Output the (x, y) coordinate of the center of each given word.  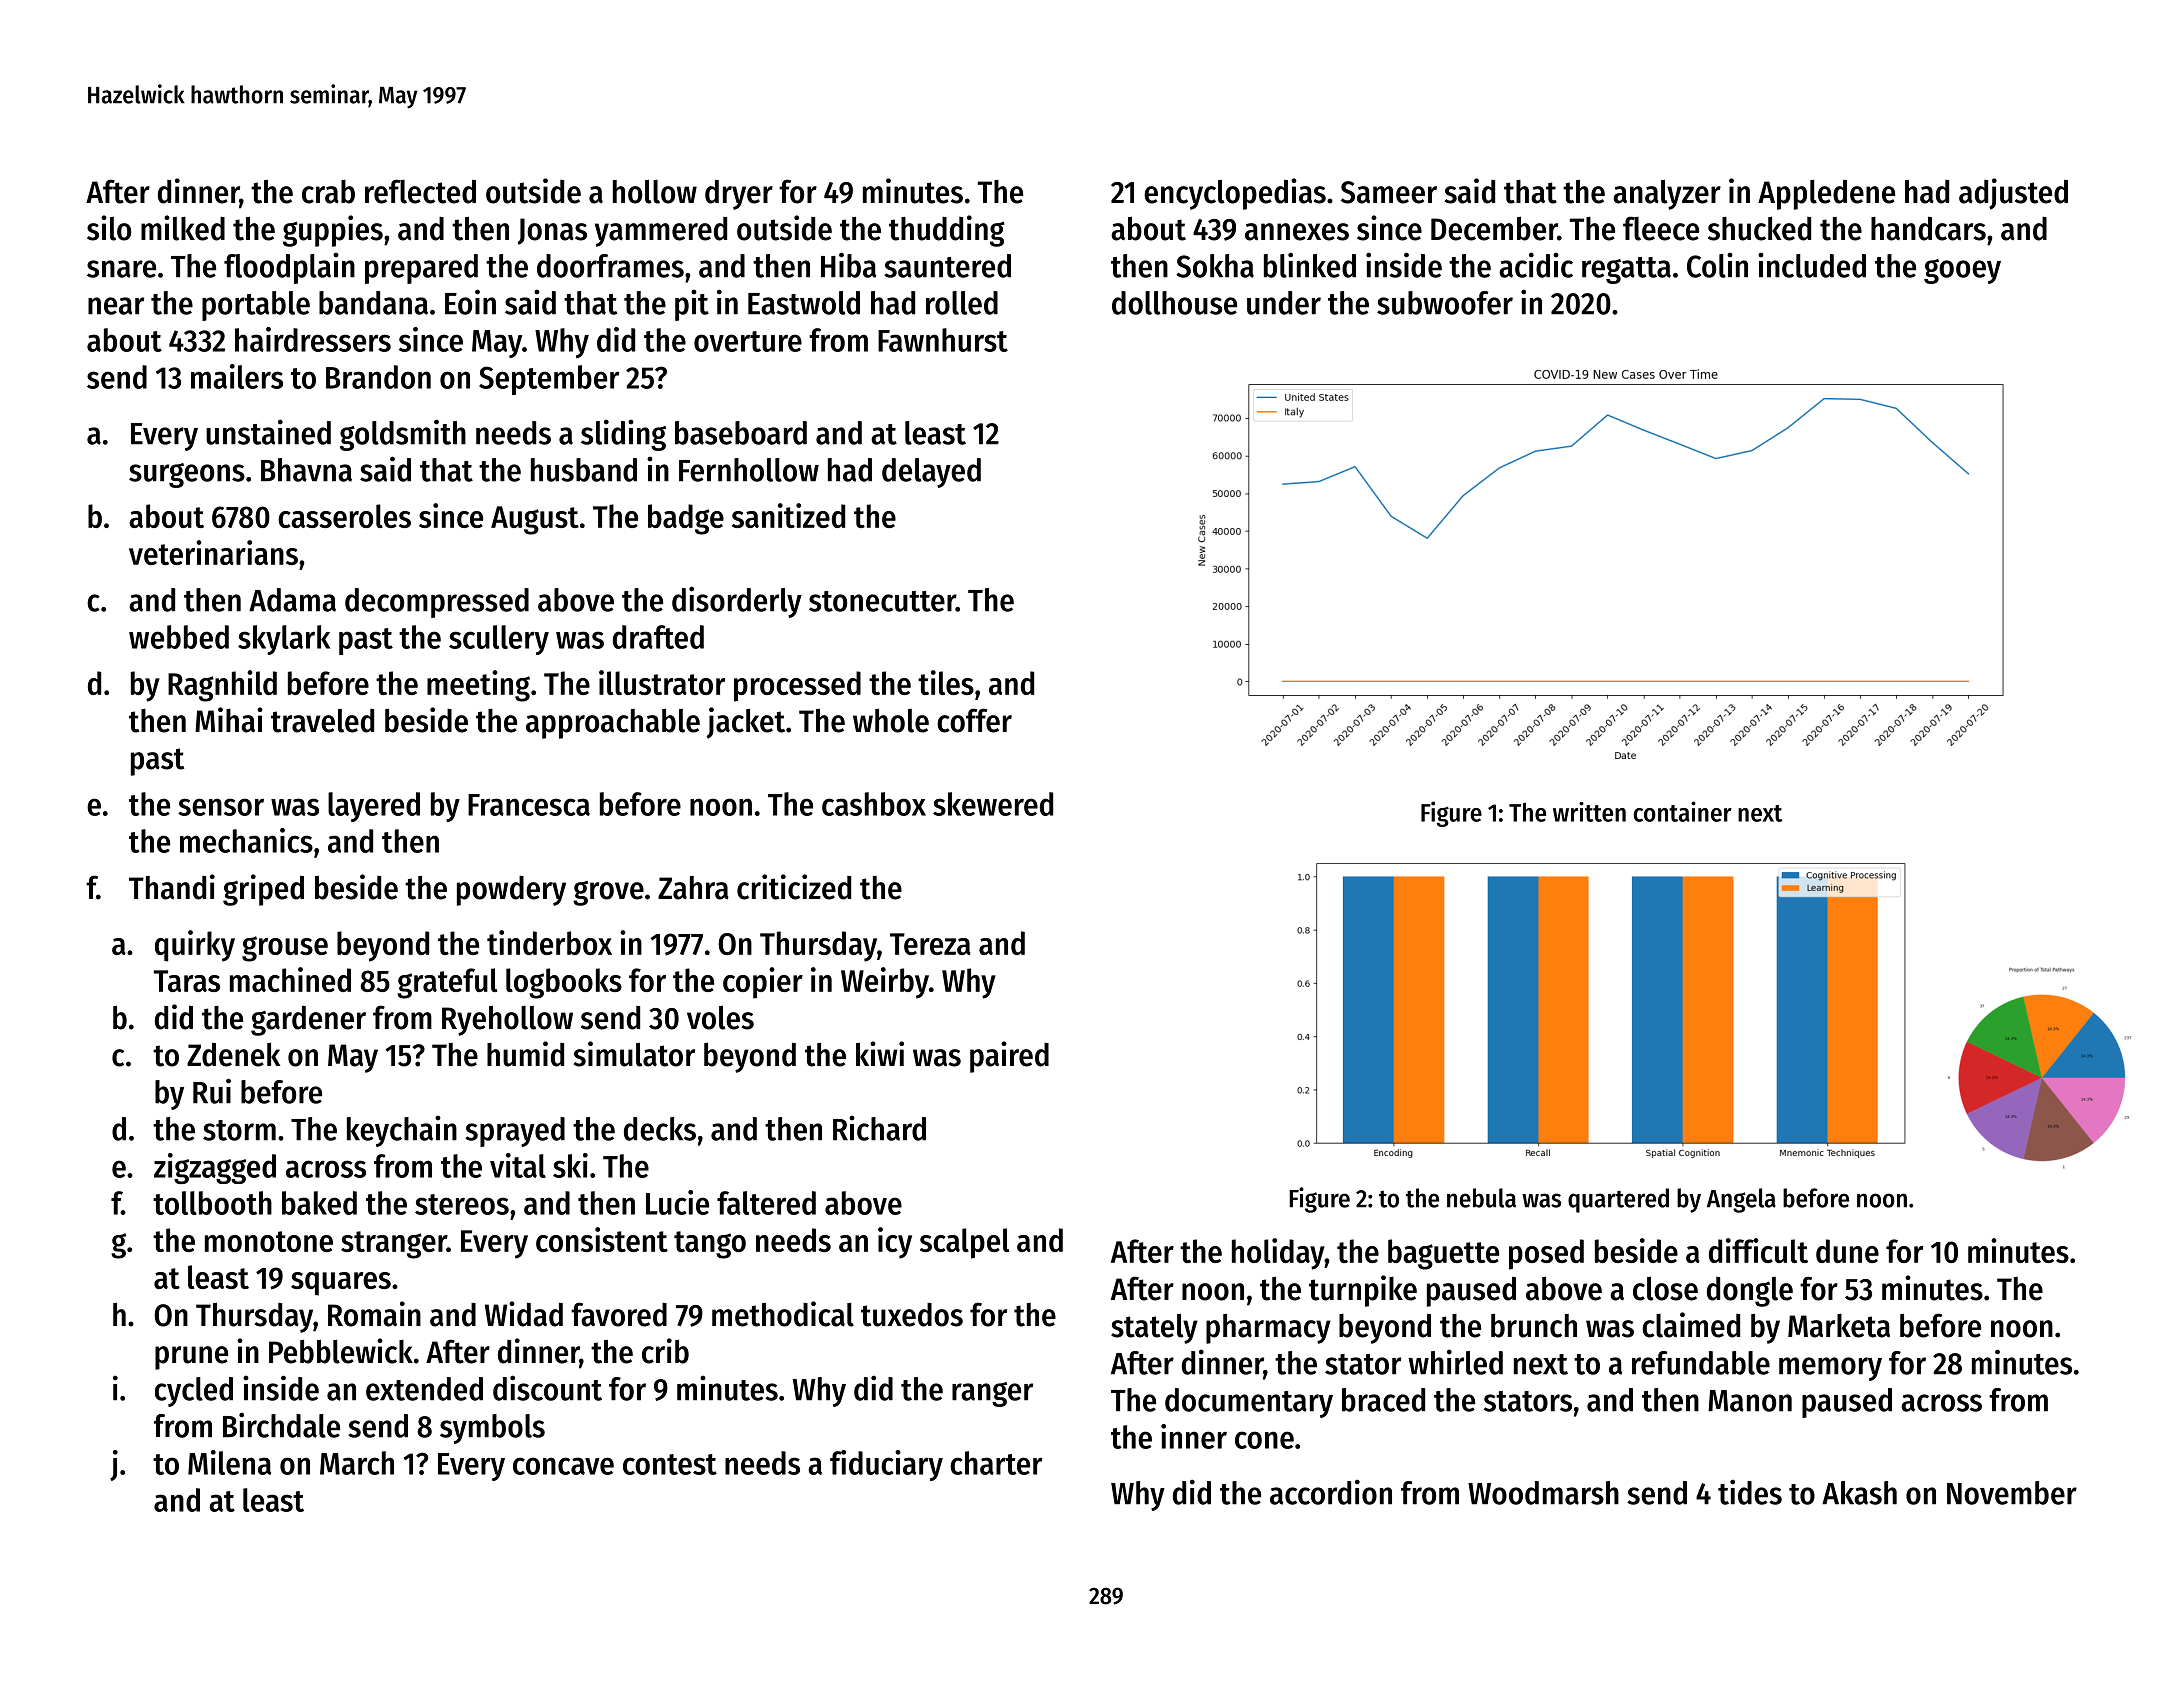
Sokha (1215, 266)
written (1589, 812)
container (1682, 811)
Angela (1741, 1200)
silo (109, 228)
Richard (879, 1128)
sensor (221, 807)
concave (563, 1466)
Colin (1717, 265)
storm (239, 1130)
